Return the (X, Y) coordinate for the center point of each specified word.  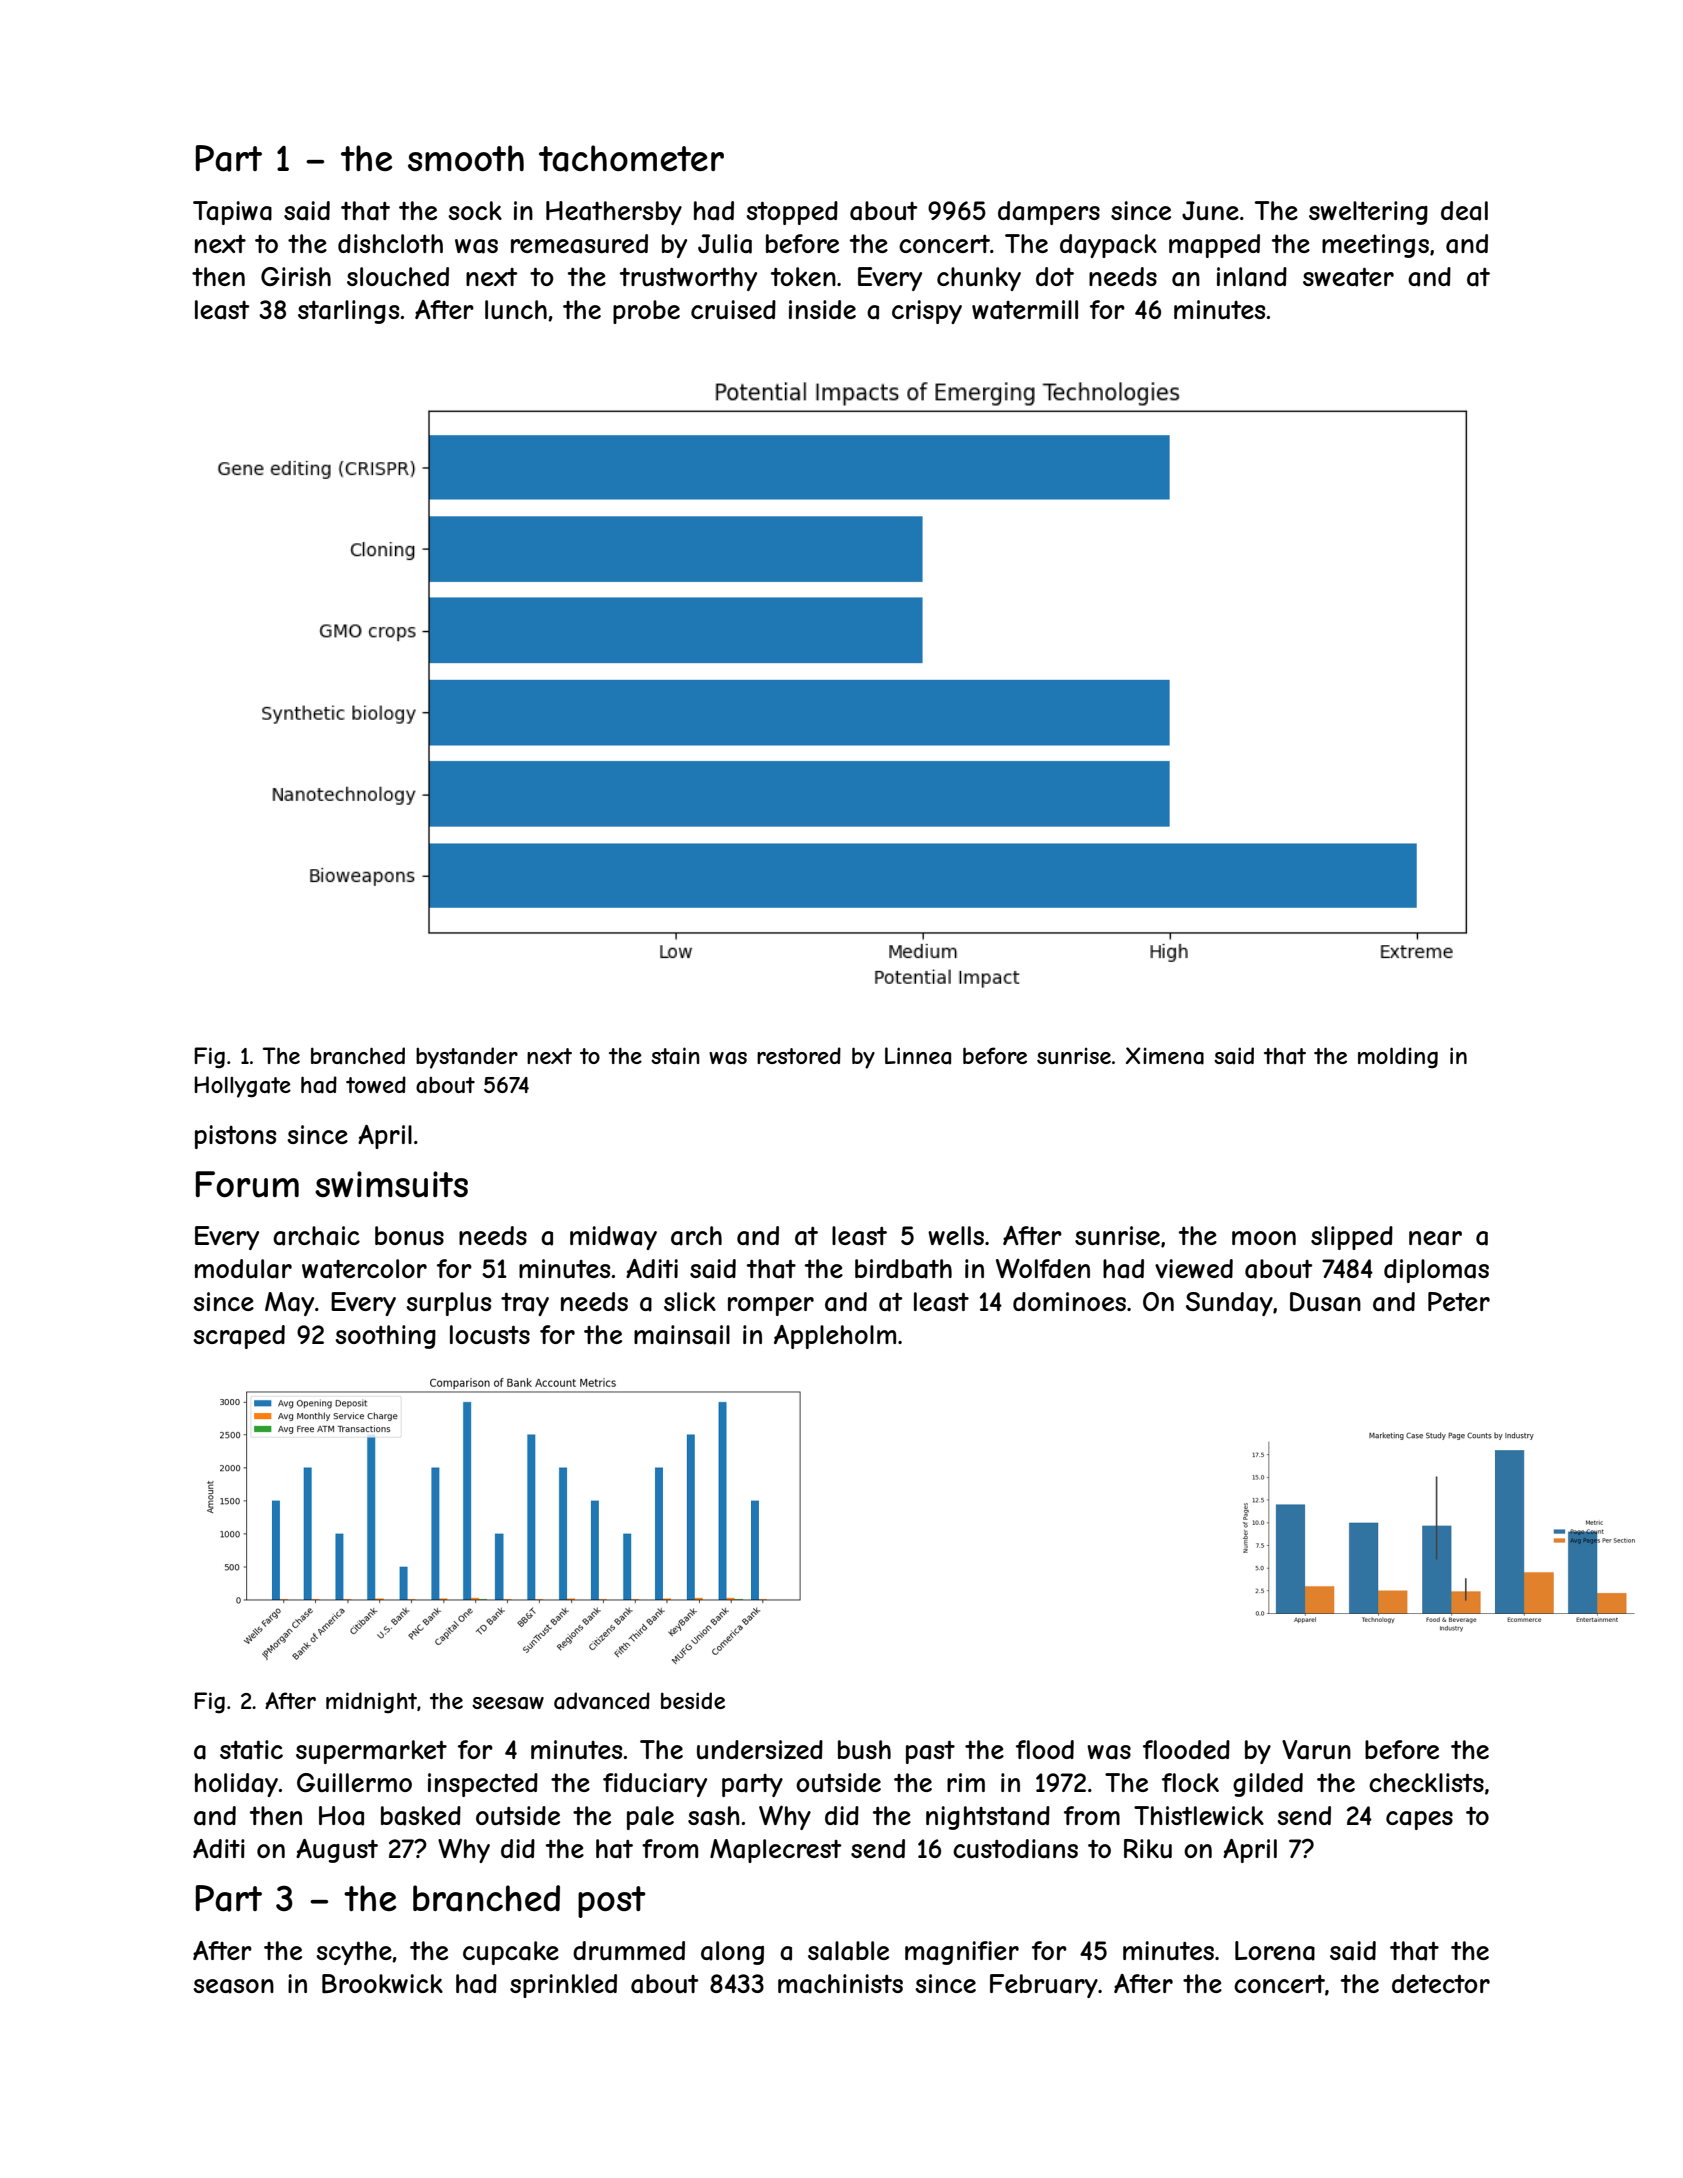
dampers (1049, 213)
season (233, 1986)
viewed (1194, 1268)
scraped (239, 1337)
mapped (1214, 246)
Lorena (1275, 1951)
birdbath (903, 1269)
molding (1398, 1058)
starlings (348, 312)
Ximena (1165, 1056)
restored (799, 1055)
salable (848, 1951)
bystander (467, 1058)
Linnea (918, 1056)
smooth (466, 158)
